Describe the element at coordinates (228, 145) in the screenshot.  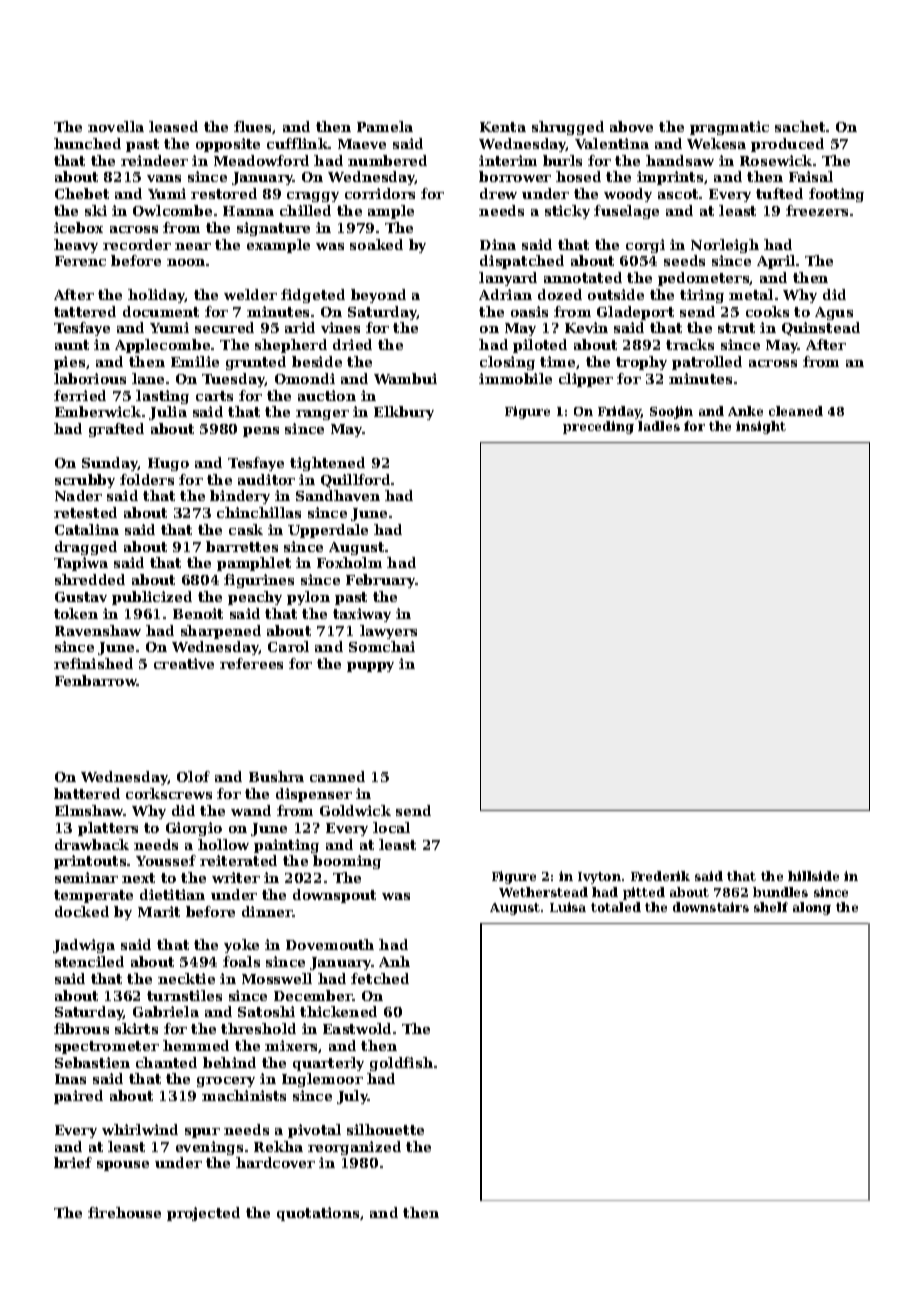
I see `opposite` at that location.
